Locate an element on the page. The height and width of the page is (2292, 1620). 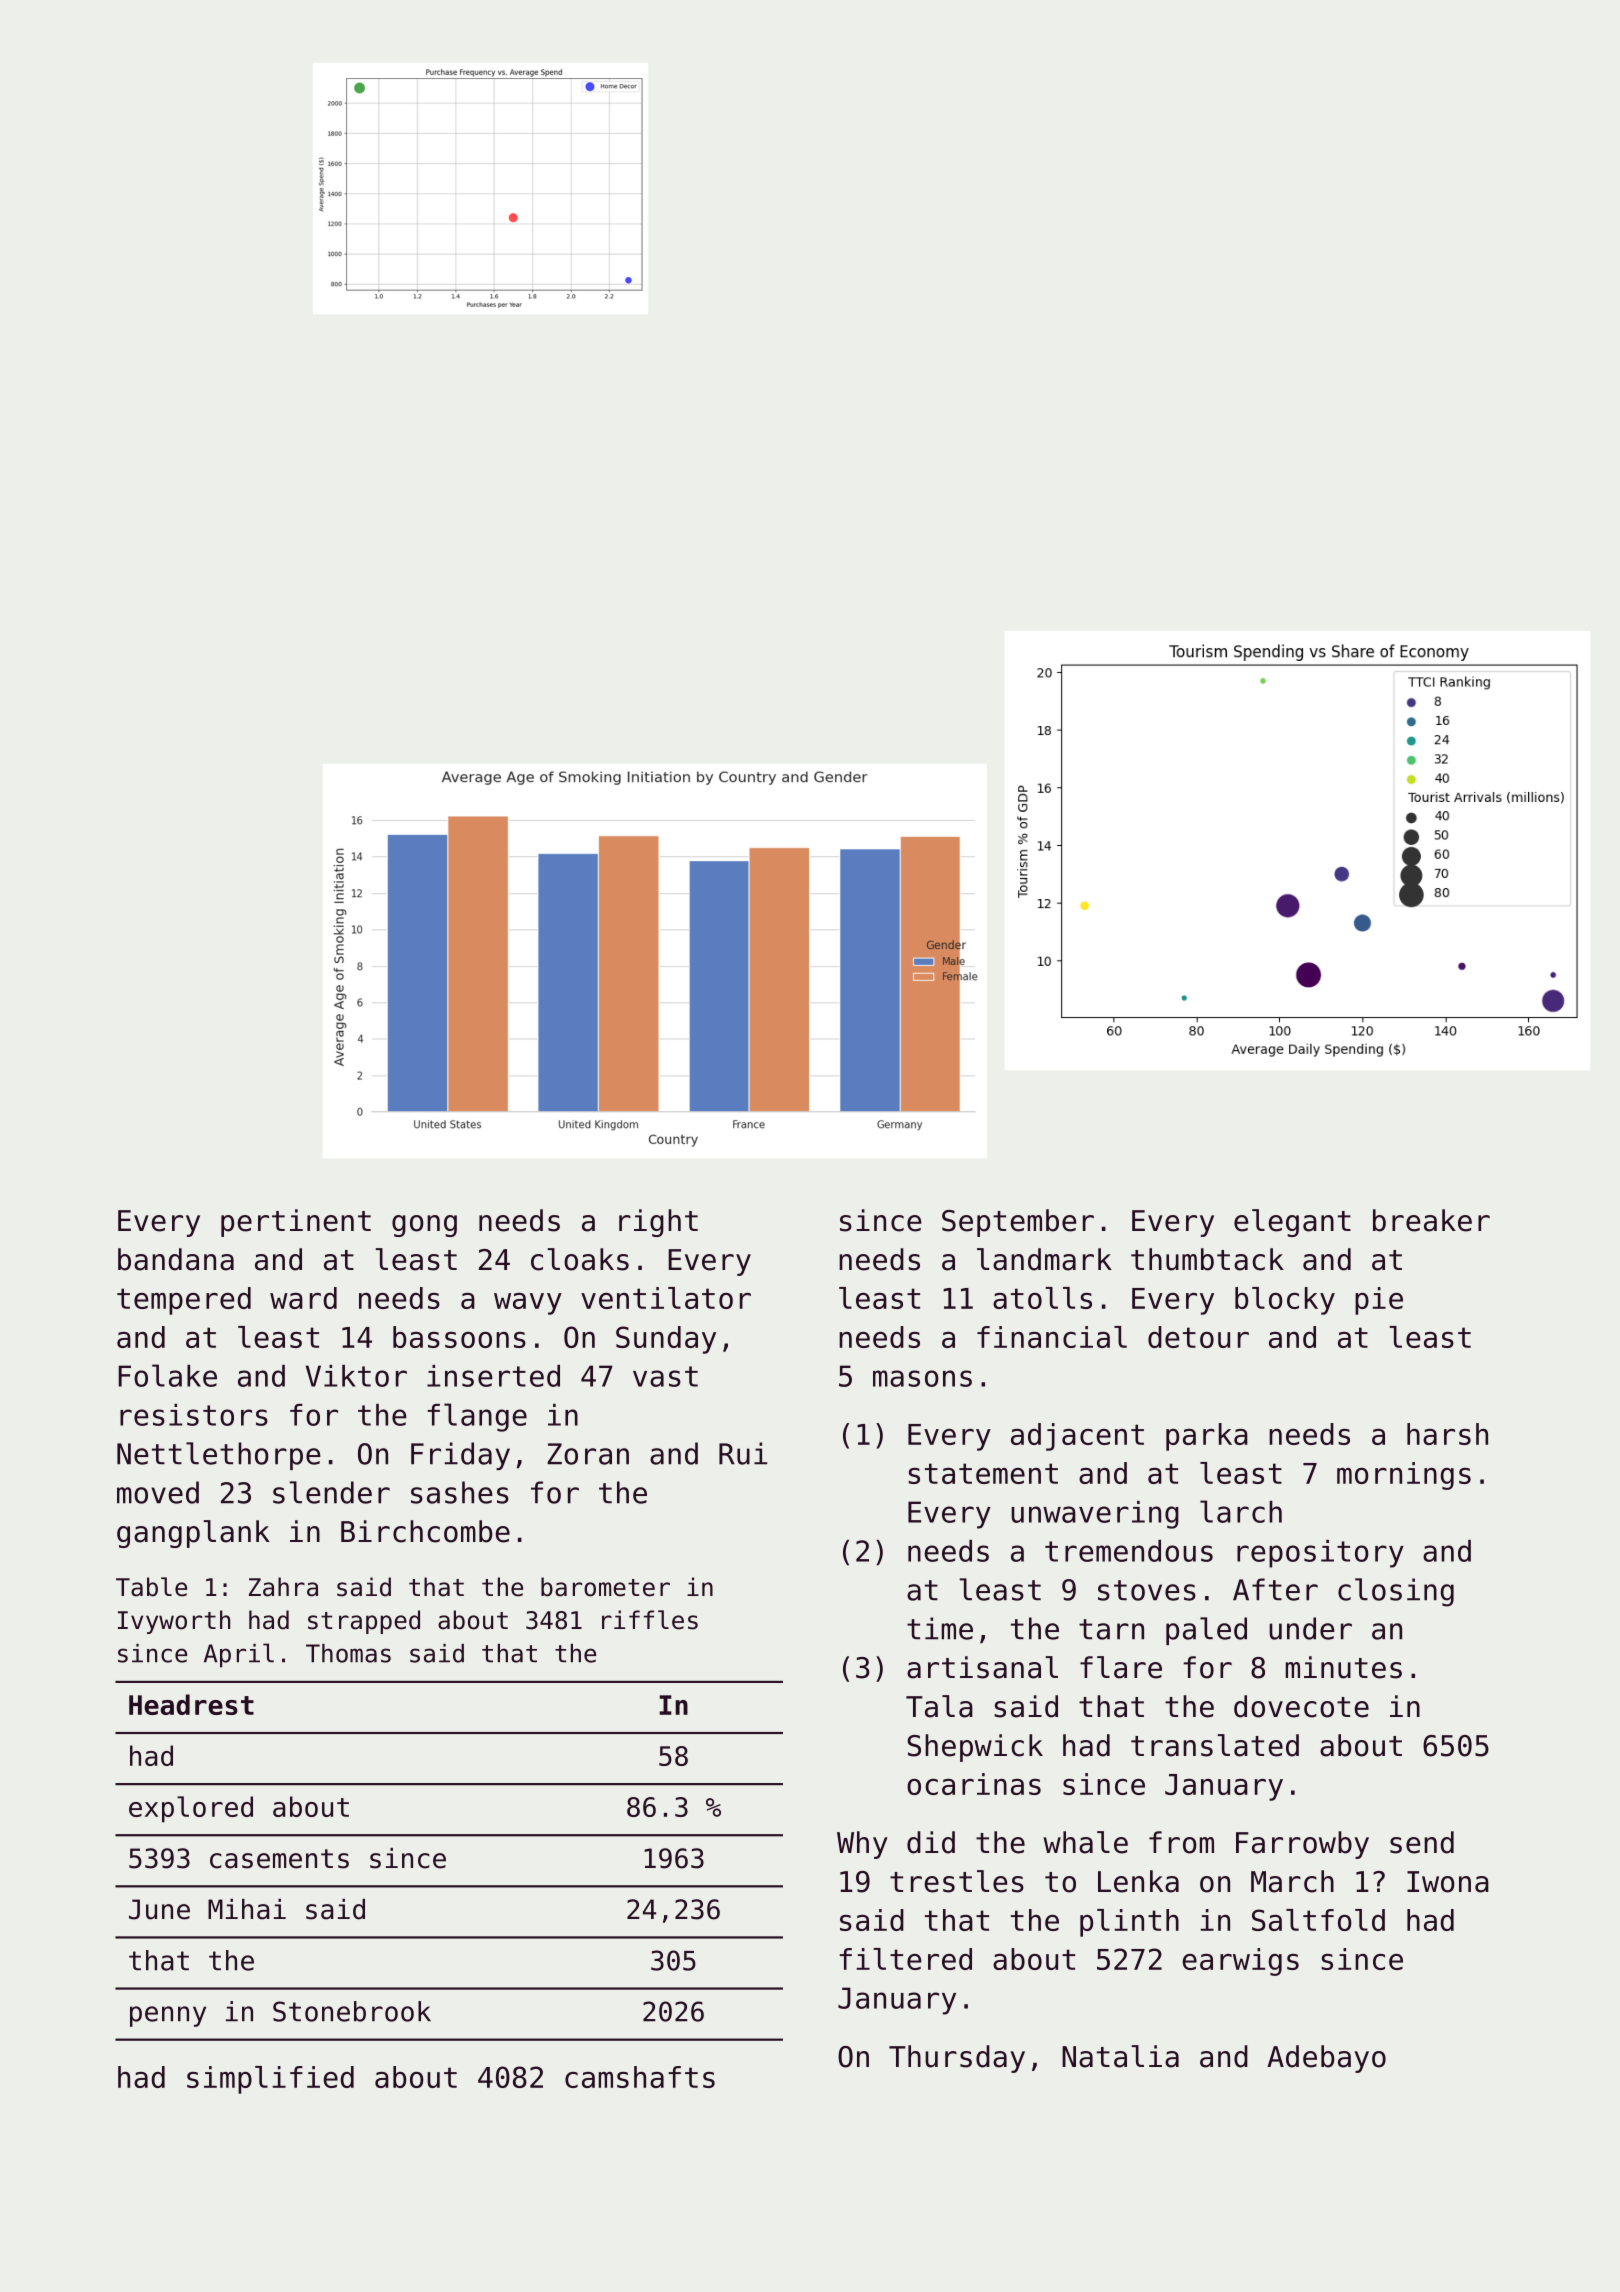
simplified is located at coordinates (270, 2080).
